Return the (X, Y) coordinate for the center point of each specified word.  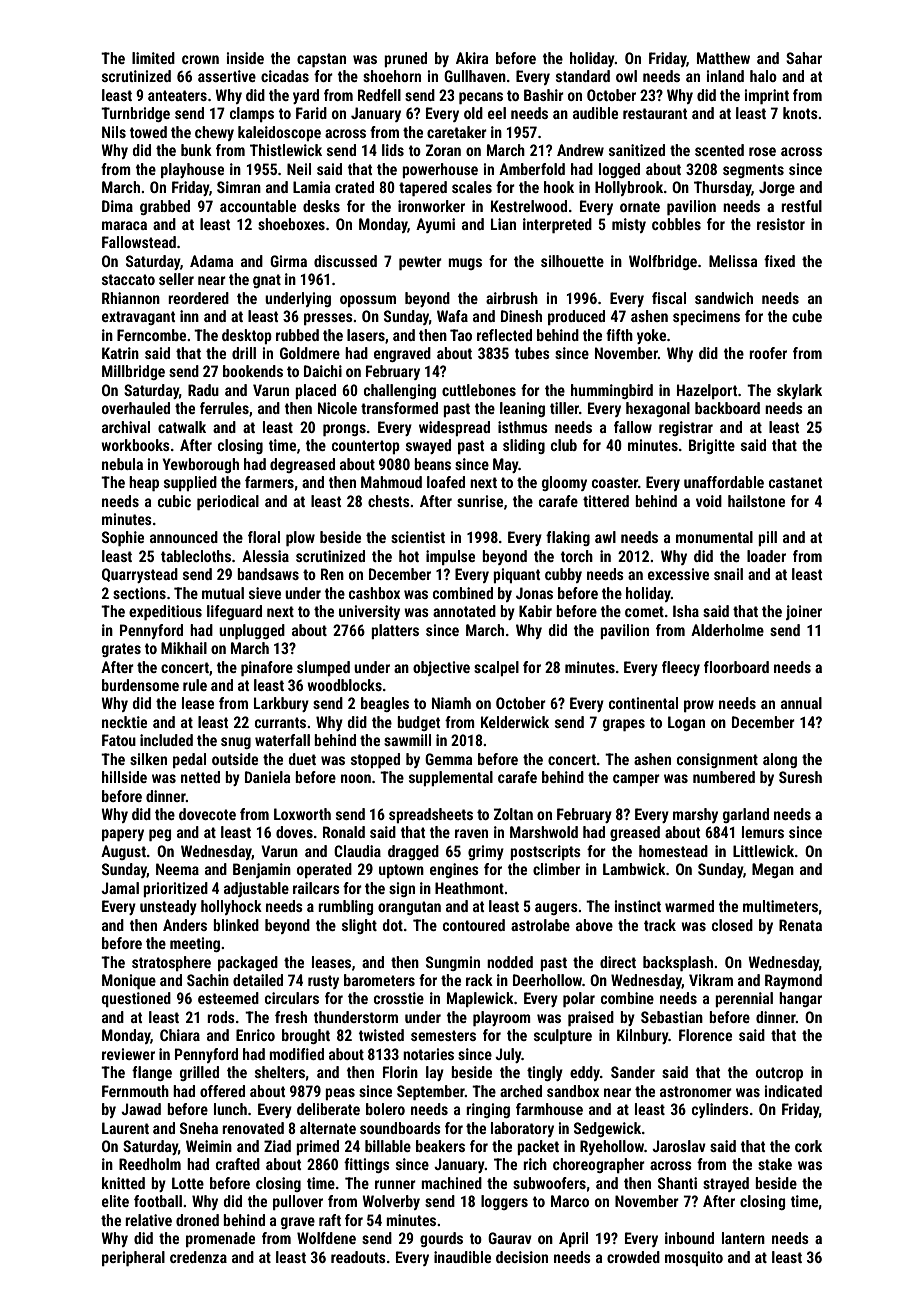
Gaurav (510, 1238)
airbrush (512, 298)
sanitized (637, 150)
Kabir (535, 611)
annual (801, 703)
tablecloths (196, 556)
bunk (196, 150)
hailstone (756, 501)
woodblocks (344, 685)
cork (808, 1146)
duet (302, 759)
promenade (220, 1239)
